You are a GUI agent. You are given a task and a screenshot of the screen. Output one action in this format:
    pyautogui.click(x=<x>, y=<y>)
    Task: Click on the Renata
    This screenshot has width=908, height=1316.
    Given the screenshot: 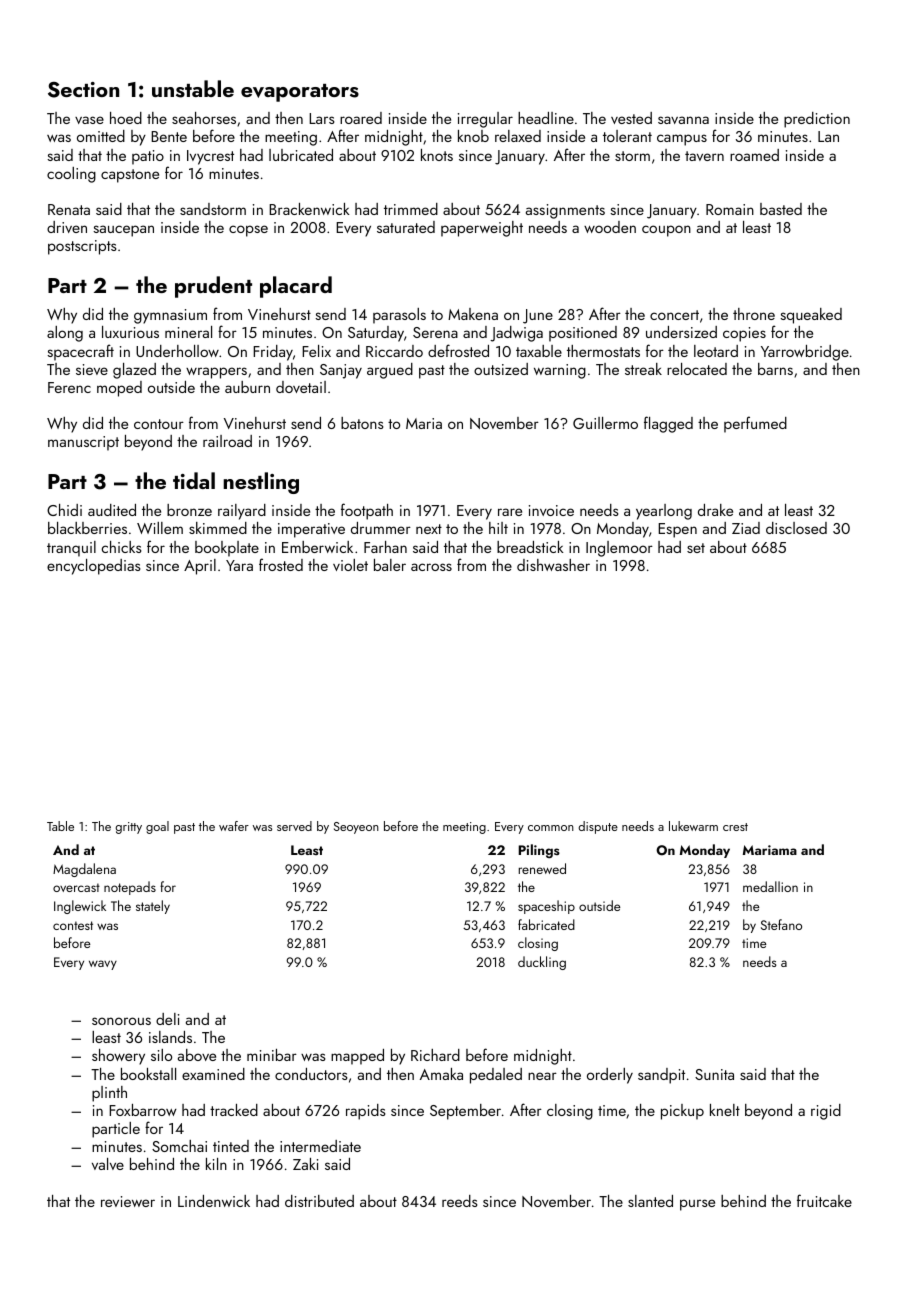 What is the action you would take?
    pyautogui.click(x=69, y=209)
